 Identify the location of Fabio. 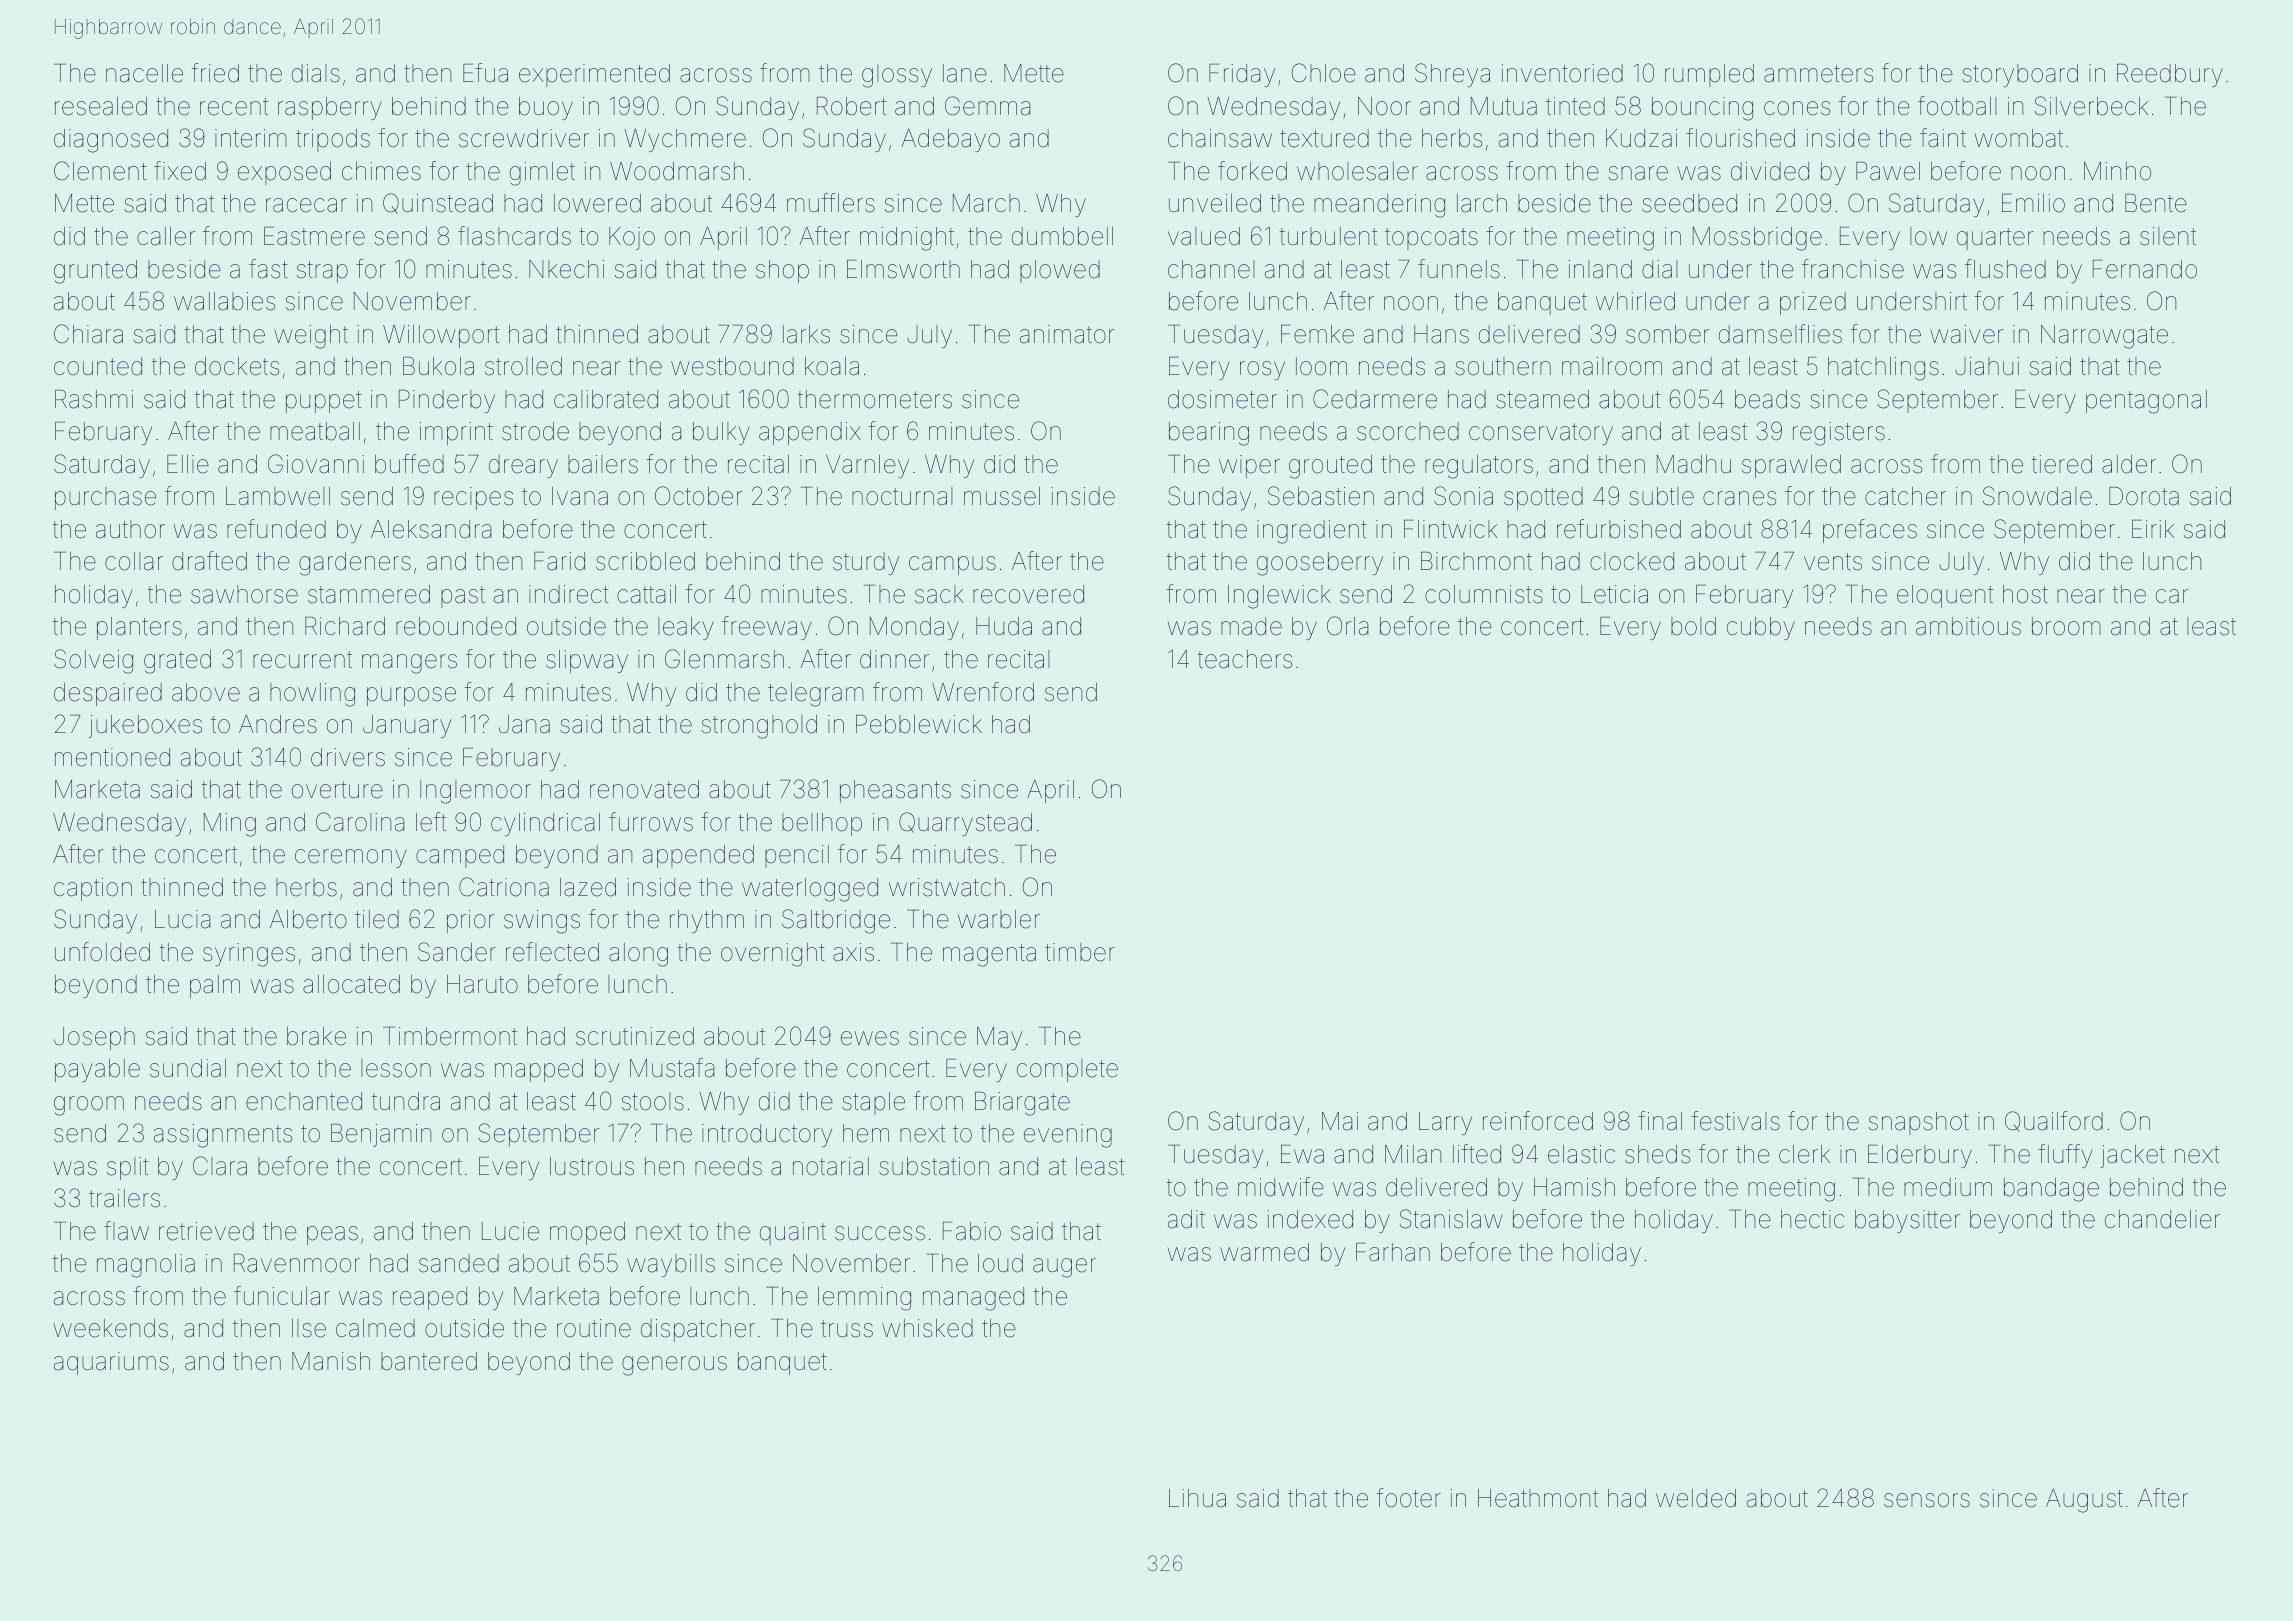
(972, 1231).
